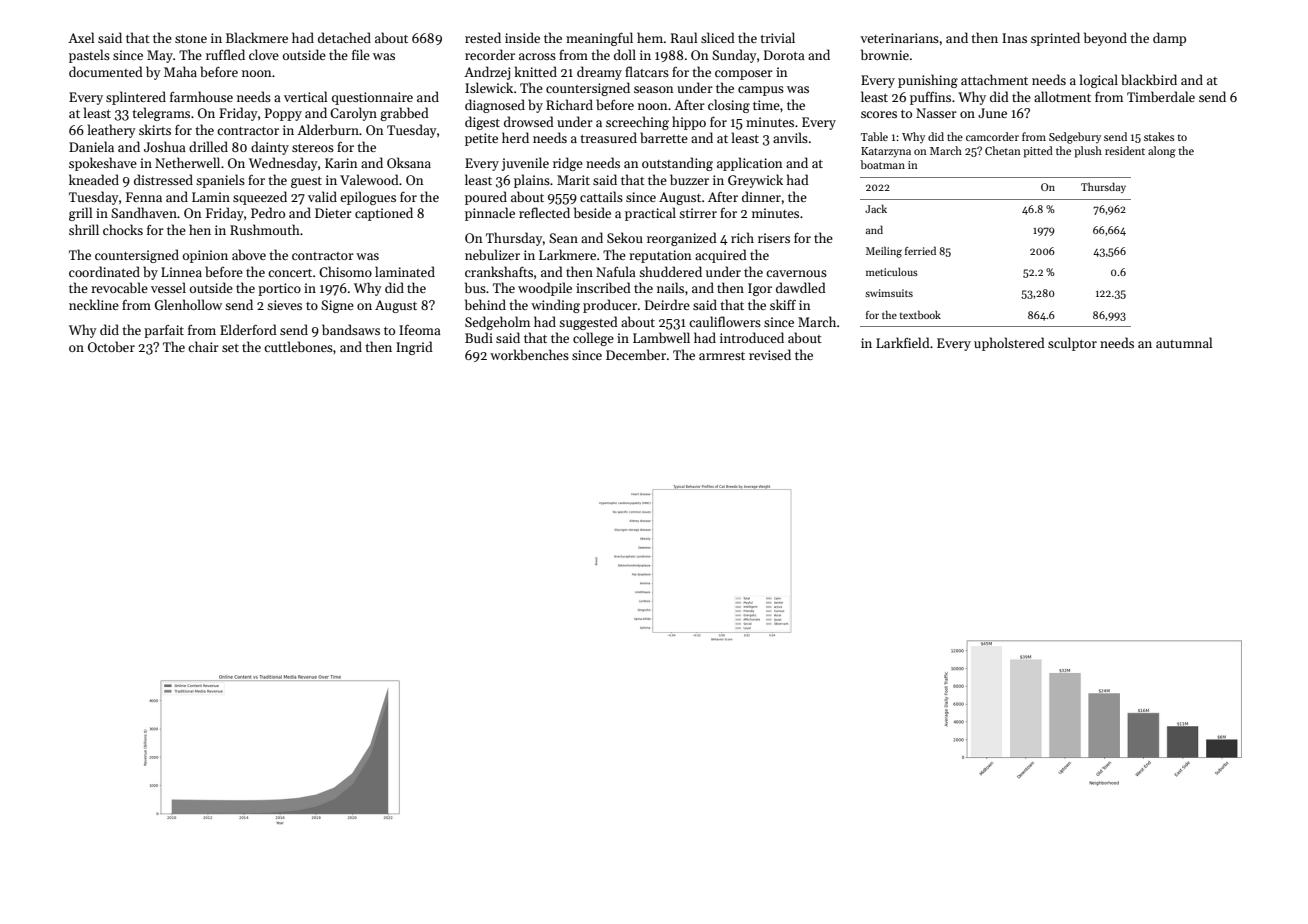 Image resolution: width=1308 pixels, height=924 pixels. Describe the element at coordinates (328, 129) in the document. I see `Alderburn` at that location.
